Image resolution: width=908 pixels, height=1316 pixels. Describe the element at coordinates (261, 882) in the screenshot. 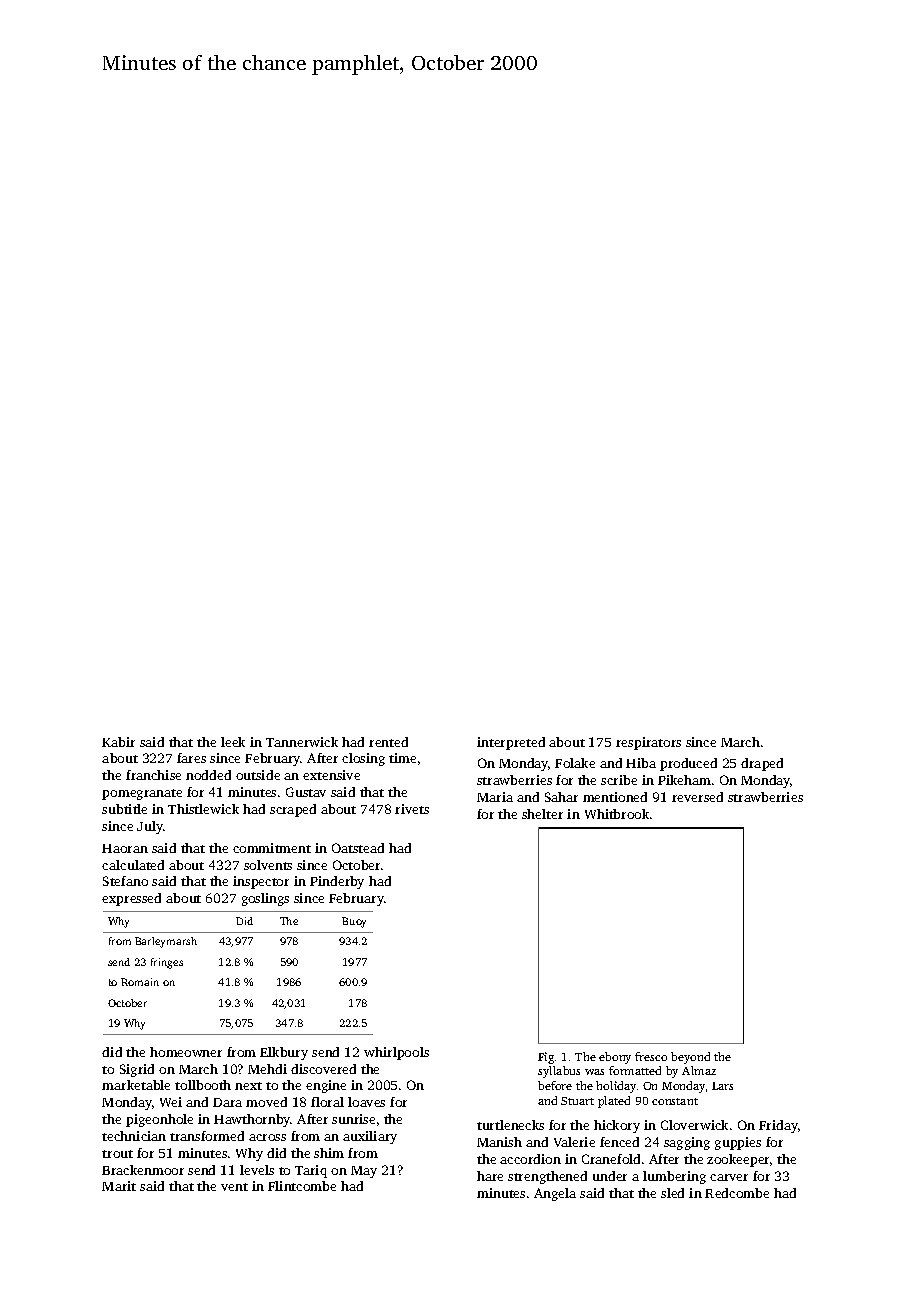

I see `inspector` at that location.
